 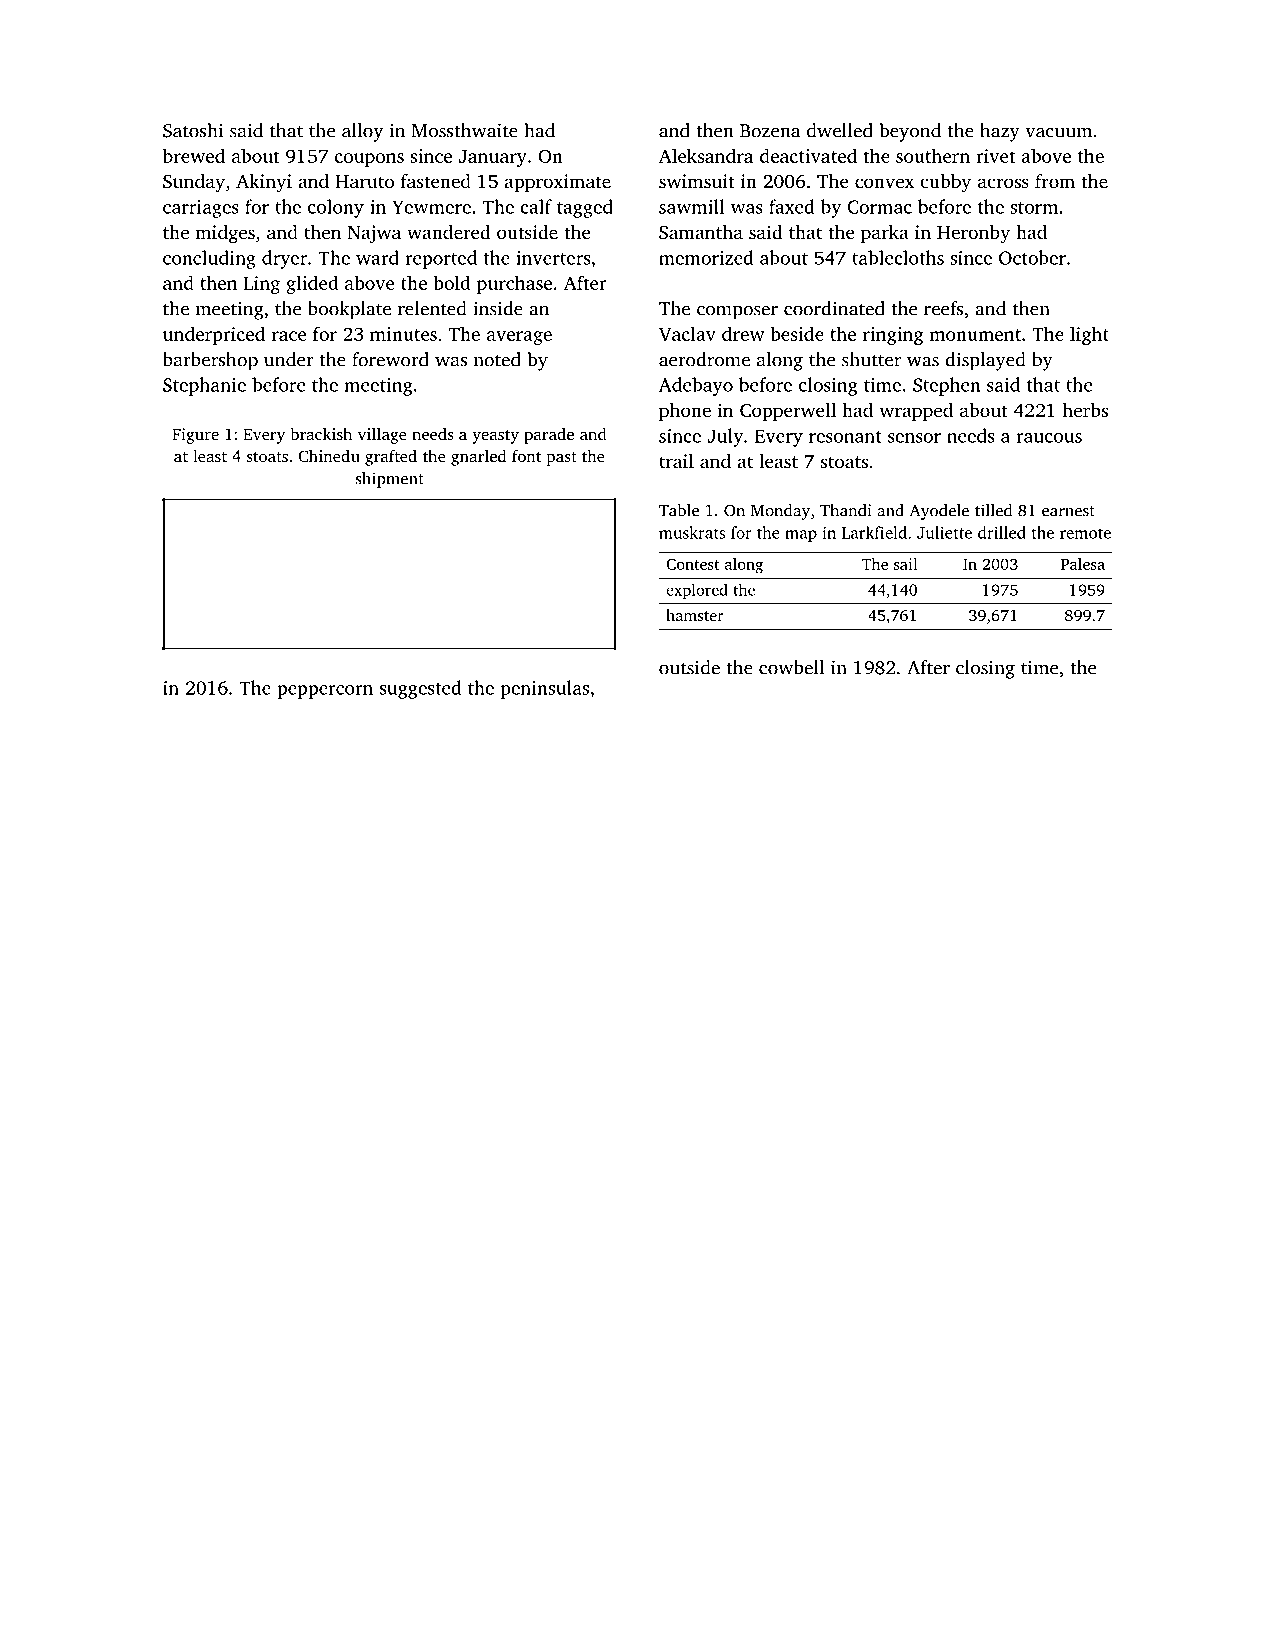 What do you see at coordinates (545, 689) in the image?
I see `peninsulas` at bounding box center [545, 689].
